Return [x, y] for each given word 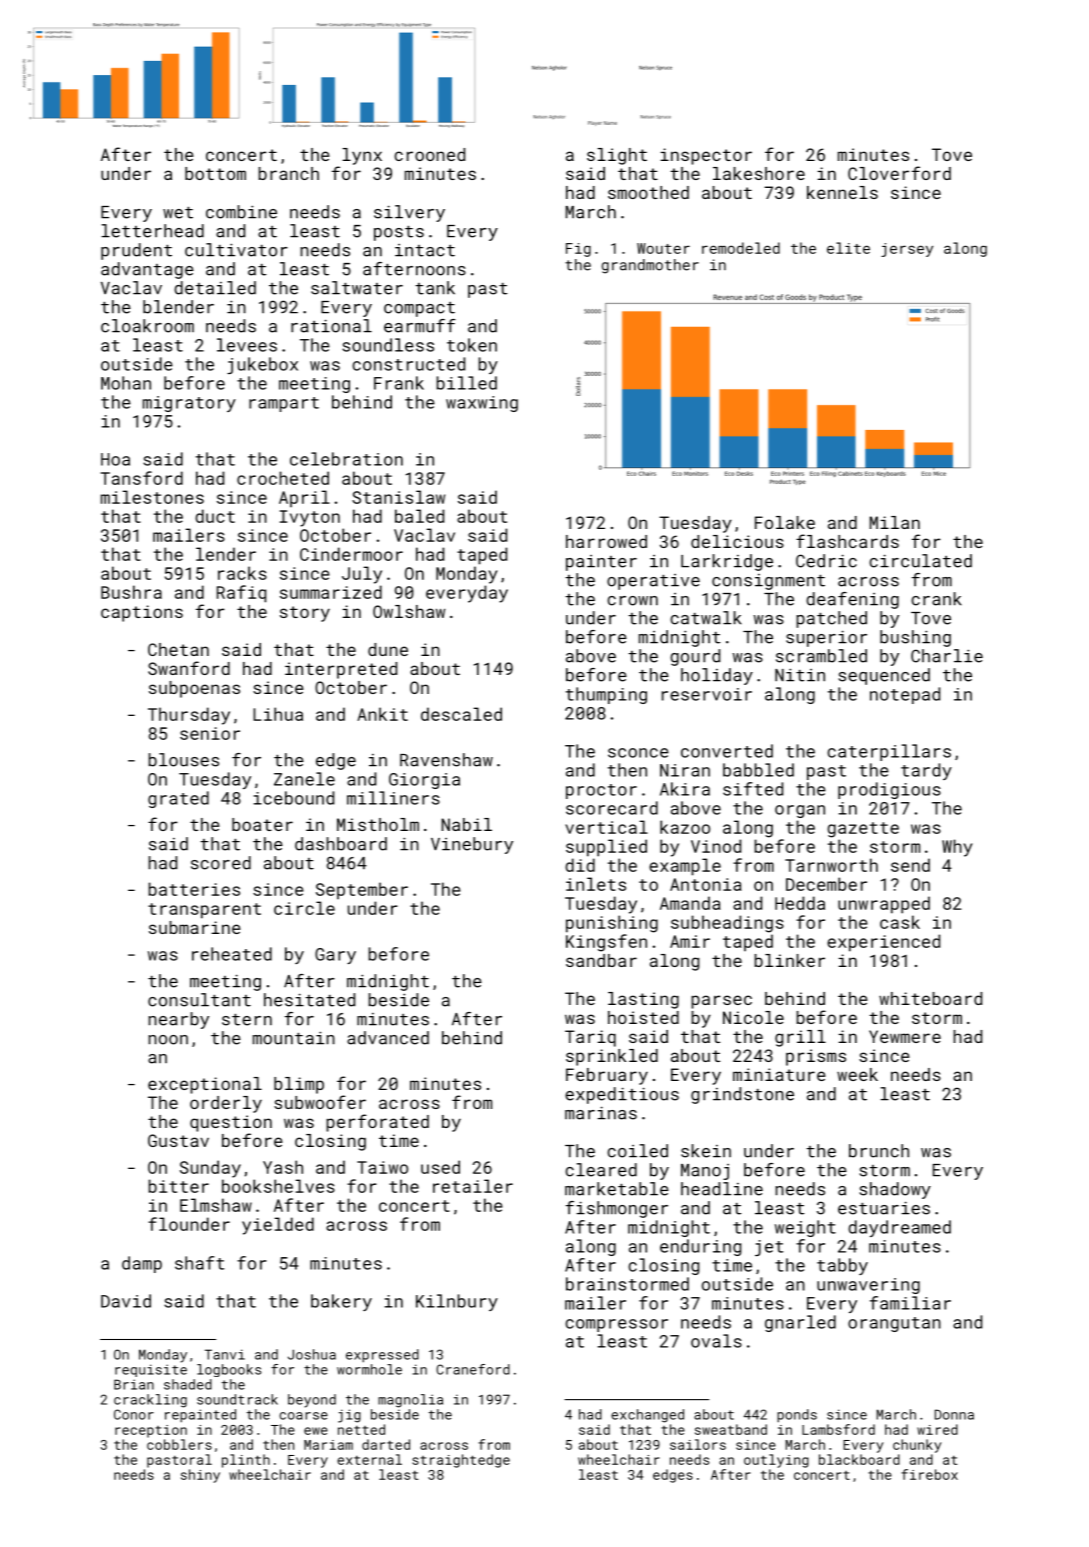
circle [304, 908]
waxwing [482, 404]
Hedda [800, 903]
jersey [907, 250]
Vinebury [472, 845]
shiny [200, 1476]
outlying [776, 1461]
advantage [147, 270]
